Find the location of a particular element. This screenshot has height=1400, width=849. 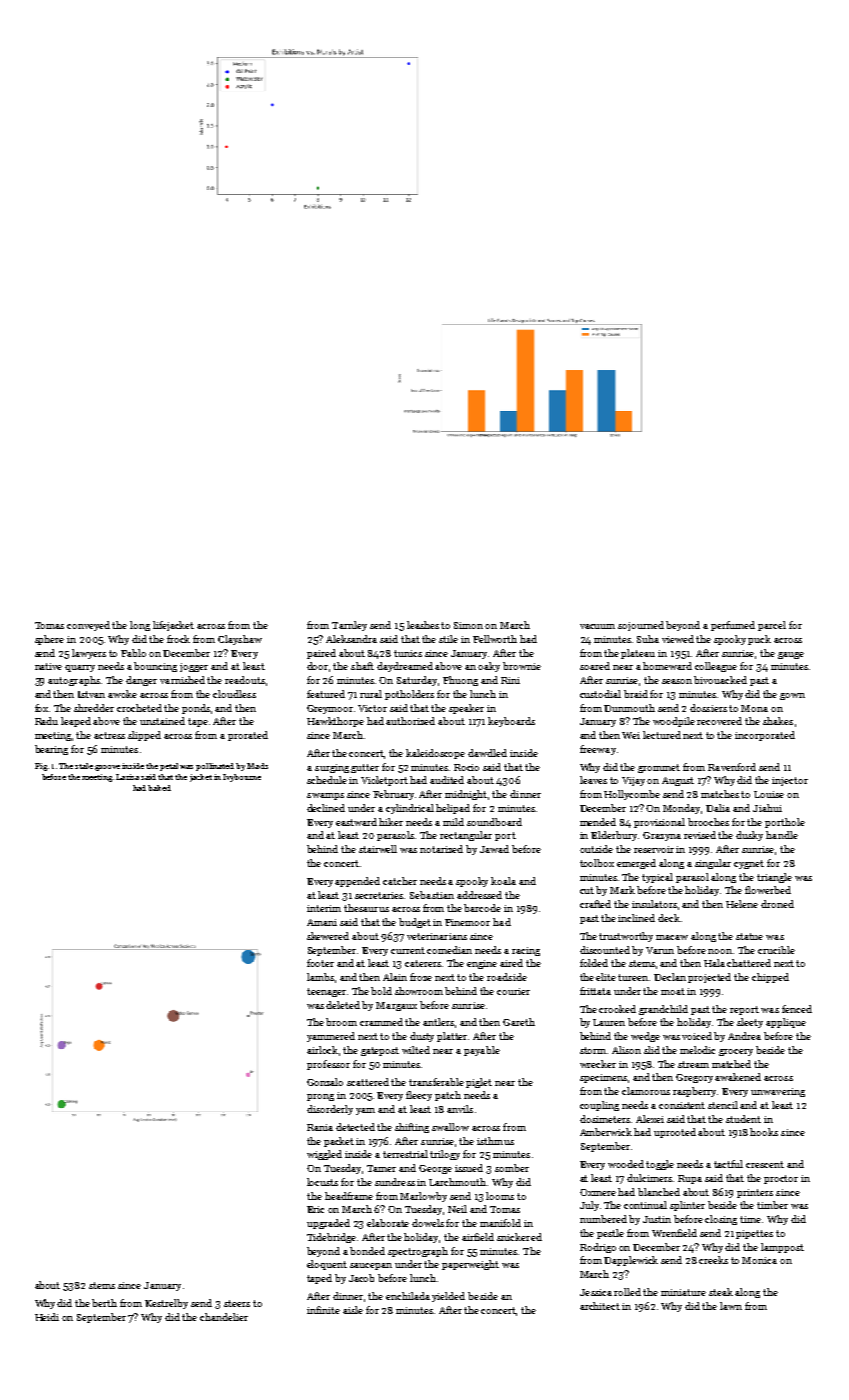

Kestrelby is located at coordinates (166, 1304).
